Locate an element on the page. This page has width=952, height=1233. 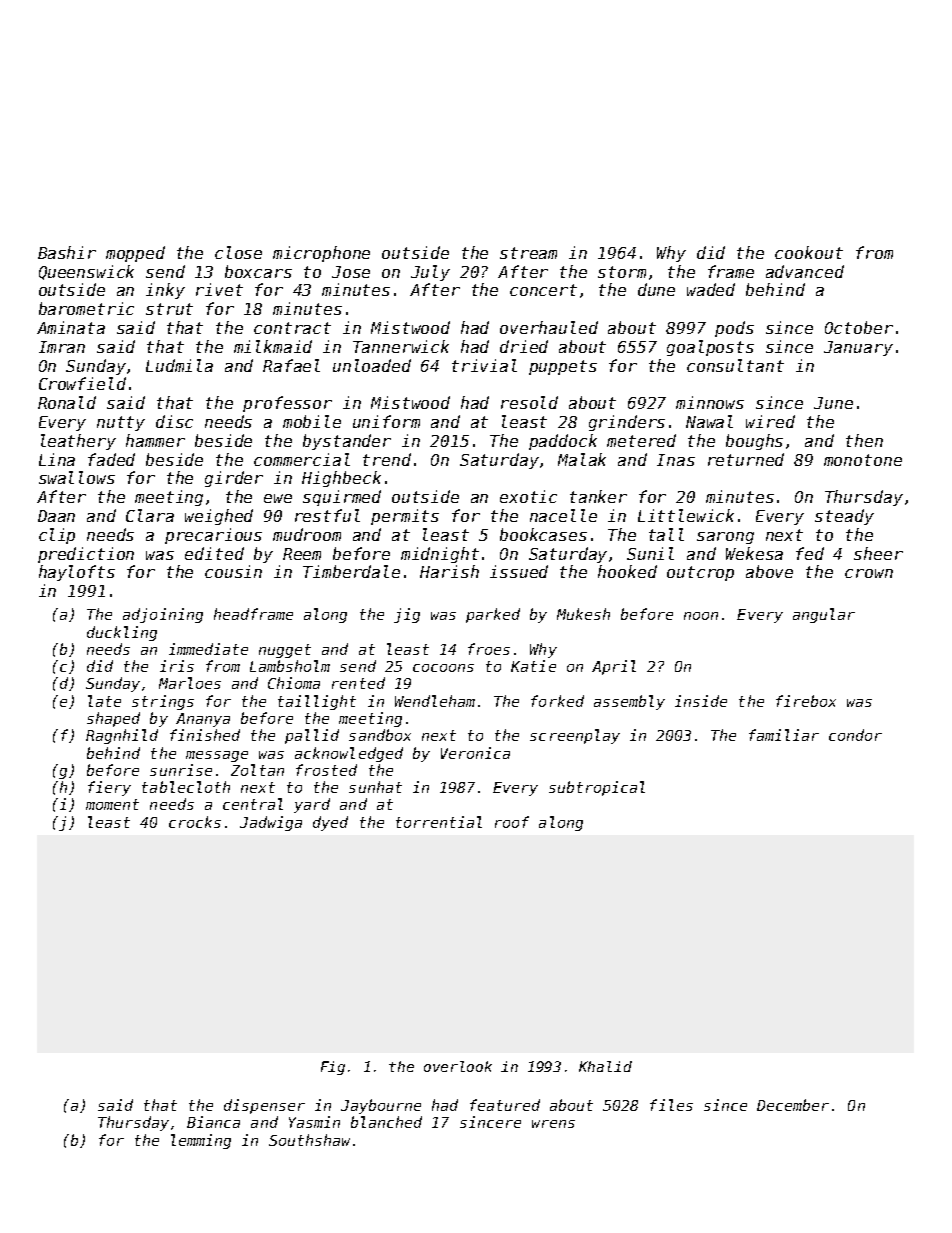
cookout is located at coordinates (809, 252).
